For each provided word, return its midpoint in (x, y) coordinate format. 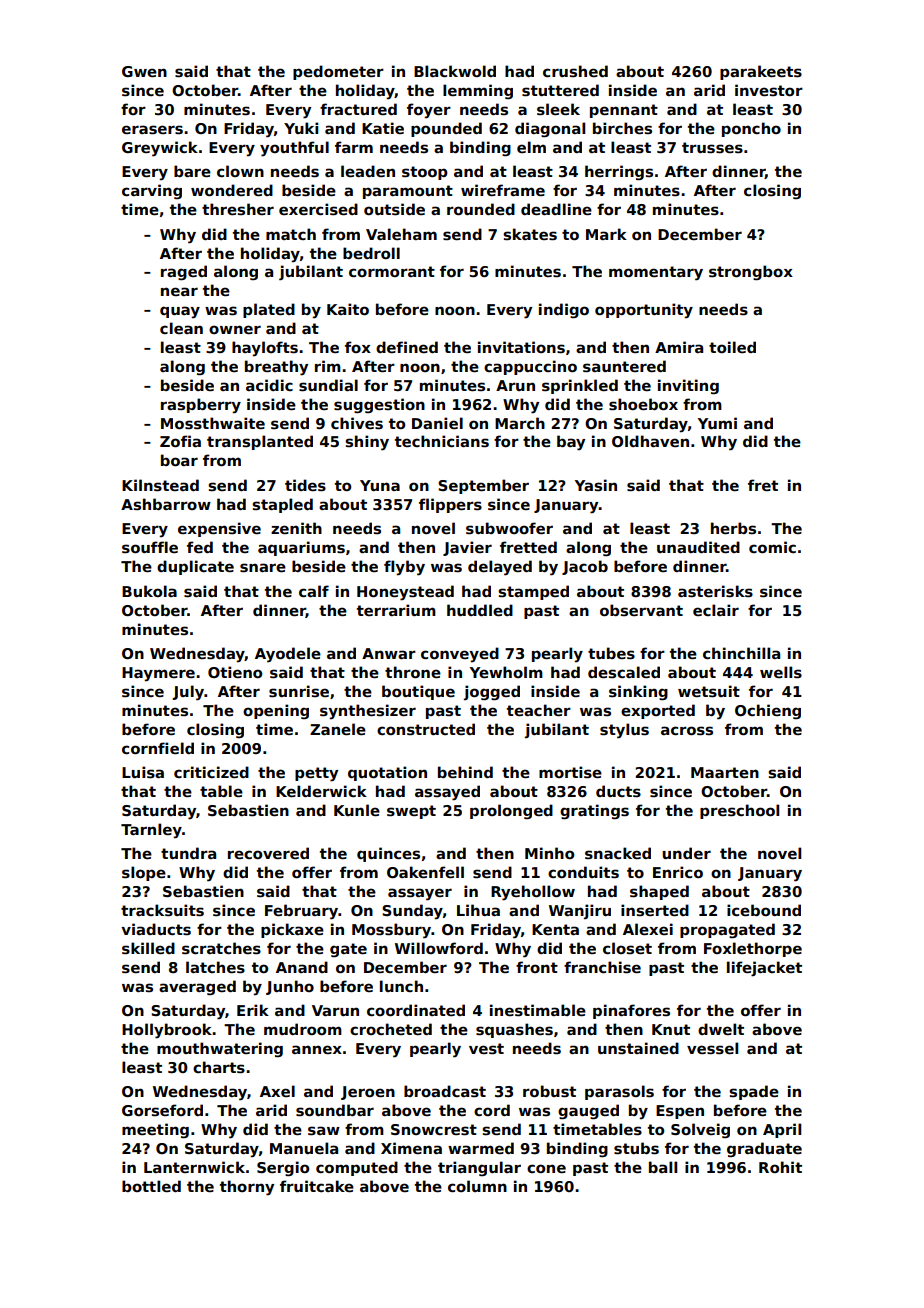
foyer (429, 111)
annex (317, 1049)
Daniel (437, 423)
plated (269, 310)
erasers (152, 129)
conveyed (460, 655)
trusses (712, 148)
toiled (732, 347)
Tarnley (151, 831)
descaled (624, 672)
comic (772, 547)
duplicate (195, 567)
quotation (387, 773)
